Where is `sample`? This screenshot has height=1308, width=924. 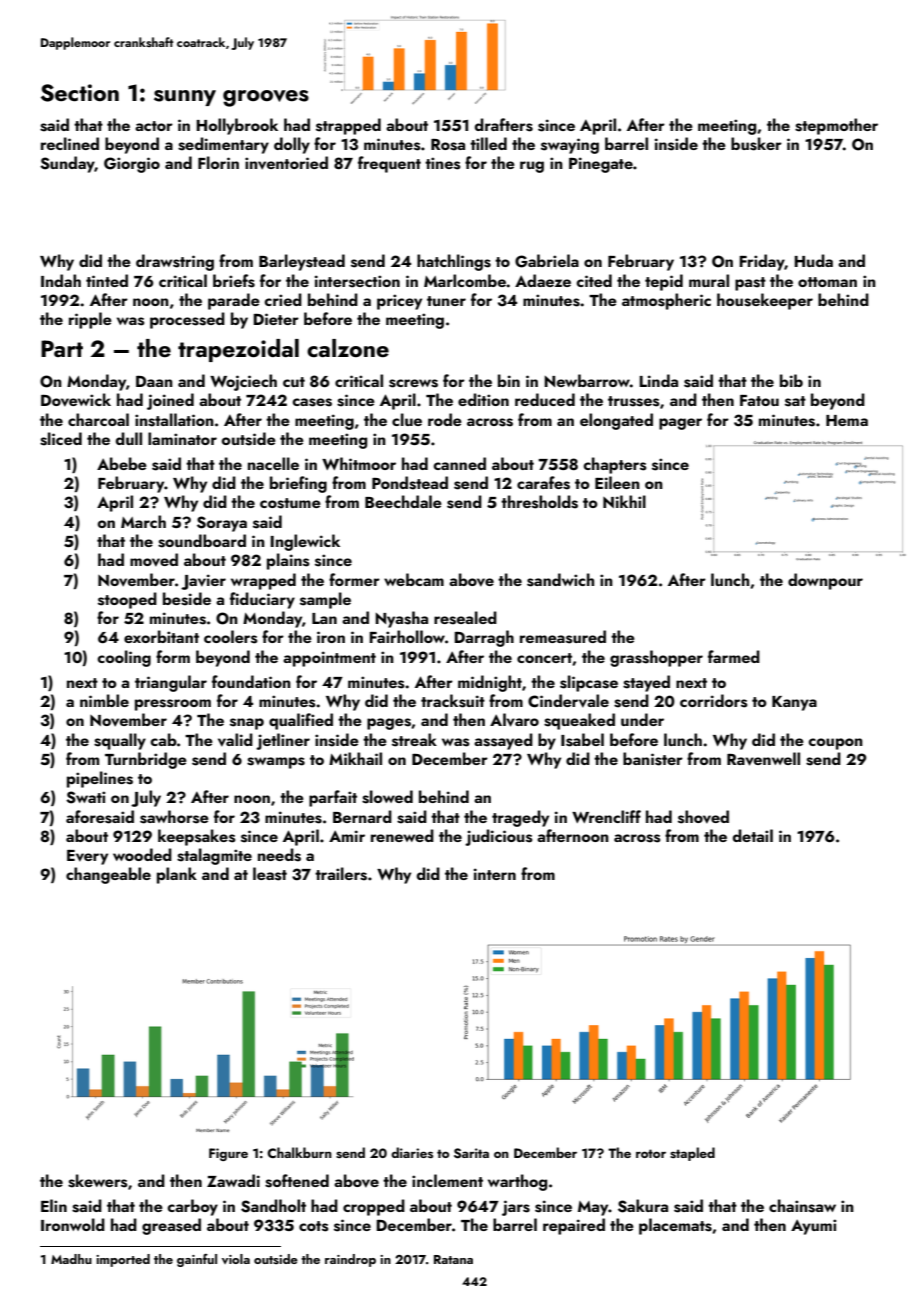 sample is located at coordinates (325, 600).
